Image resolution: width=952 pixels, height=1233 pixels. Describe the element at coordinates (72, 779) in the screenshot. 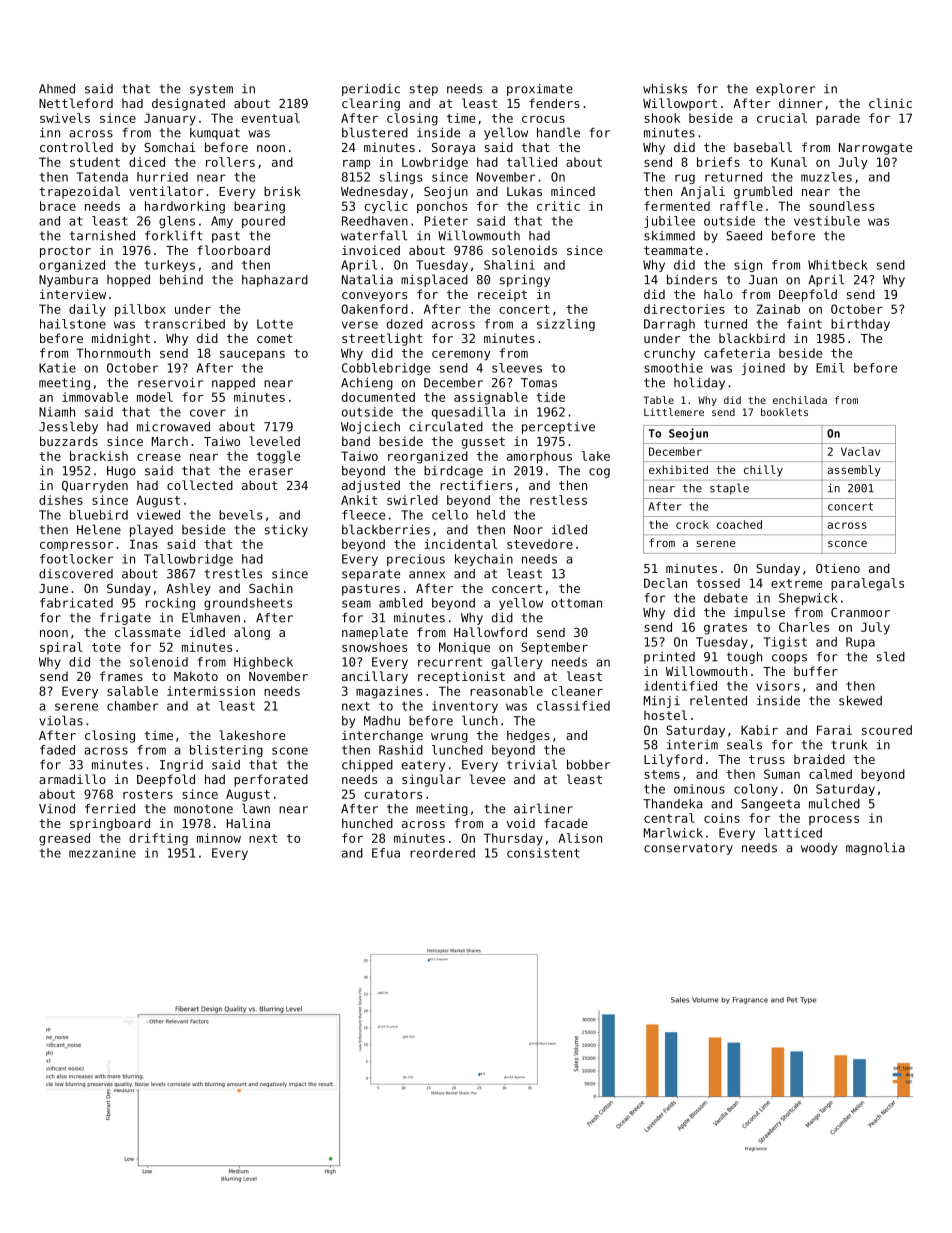

I see `armadillo` at that location.
